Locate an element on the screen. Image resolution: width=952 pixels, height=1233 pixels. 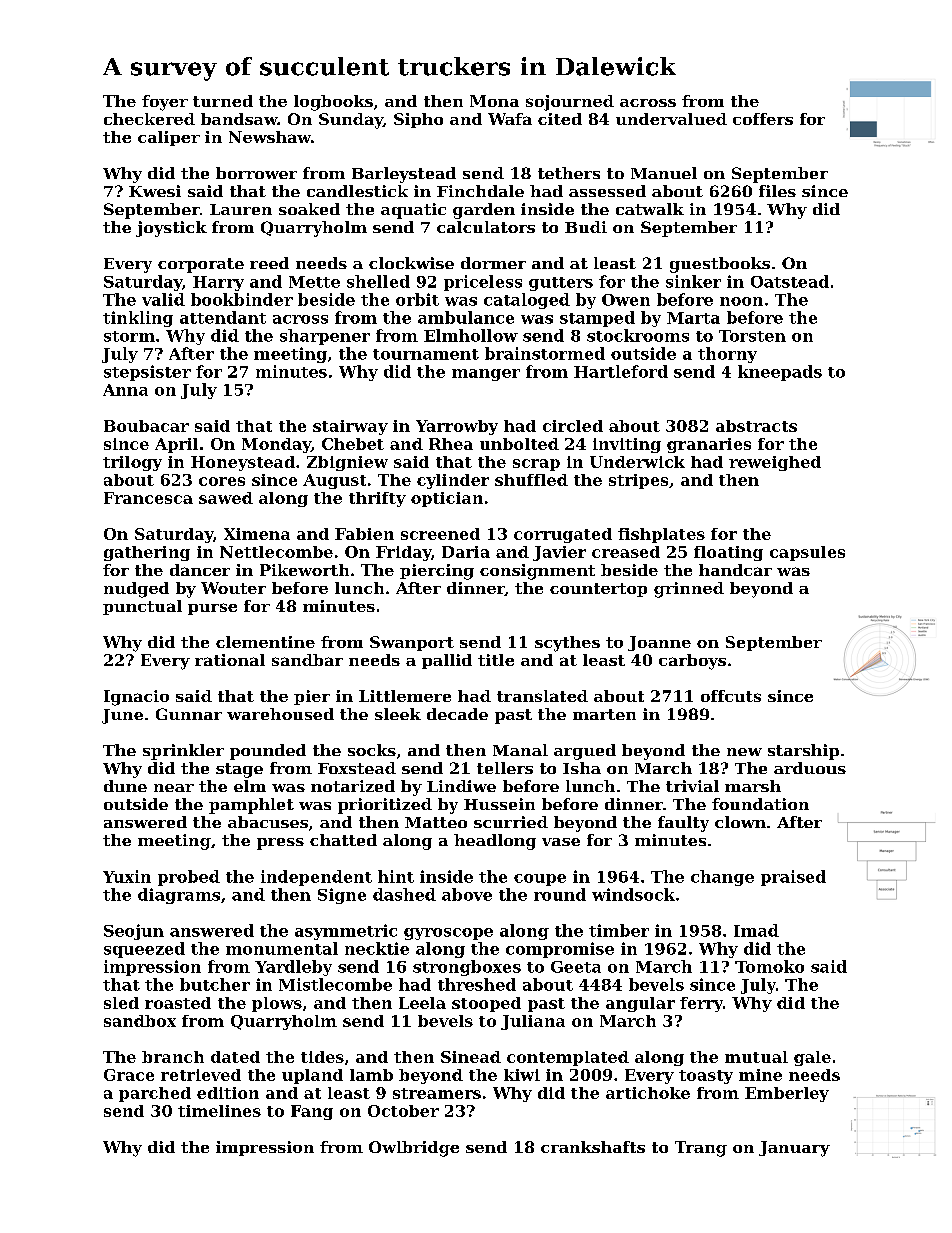
capsules is located at coordinates (807, 553).
